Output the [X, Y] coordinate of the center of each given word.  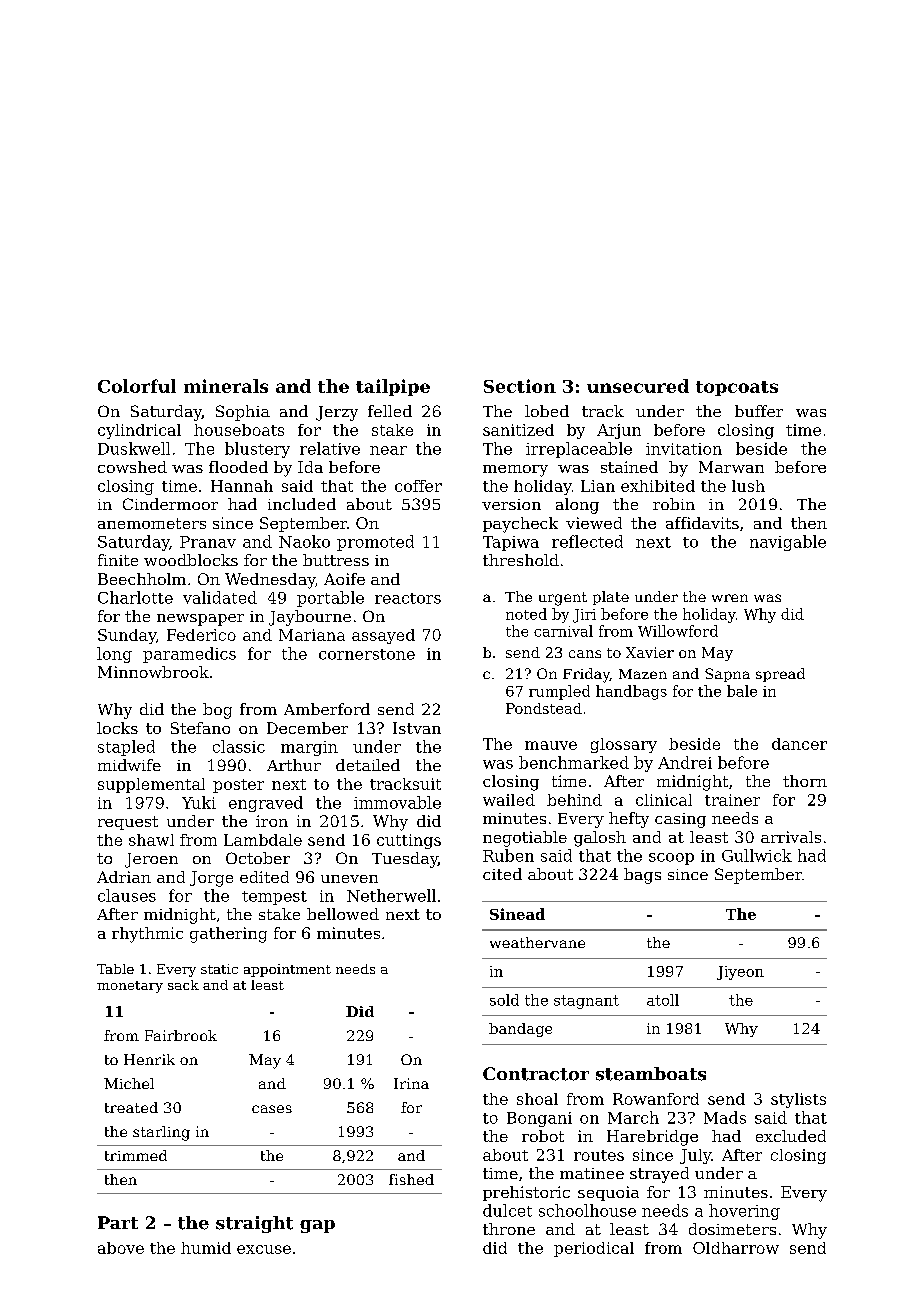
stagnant [586, 1002]
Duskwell [134, 448]
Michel [129, 1083]
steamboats [651, 1074]
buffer [759, 411]
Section [520, 386]
